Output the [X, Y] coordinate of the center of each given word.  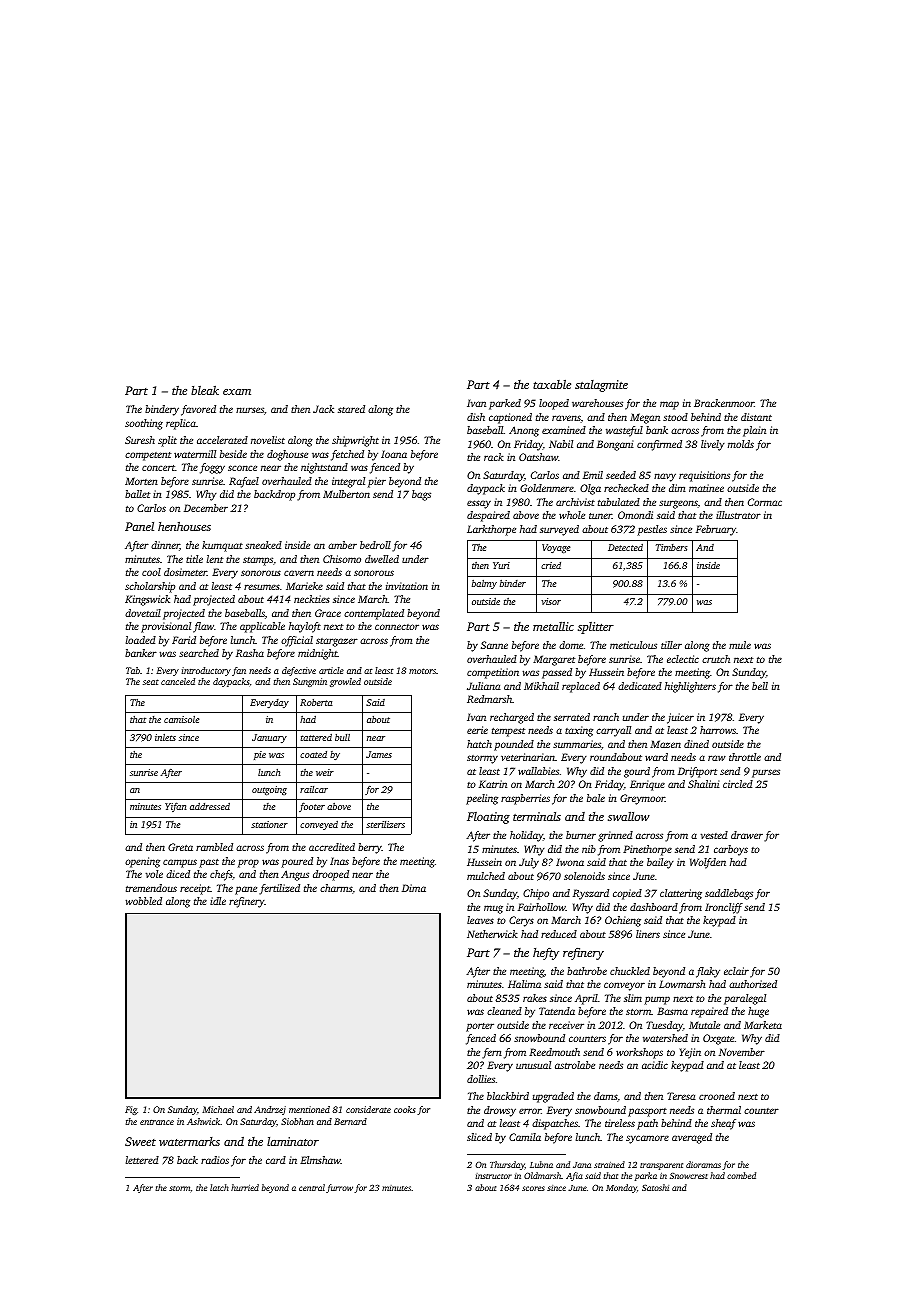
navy [665, 477]
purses [766, 773]
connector [397, 627]
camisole [181, 719]
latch [219, 1187]
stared [351, 409]
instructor [493, 1176]
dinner [165, 546]
